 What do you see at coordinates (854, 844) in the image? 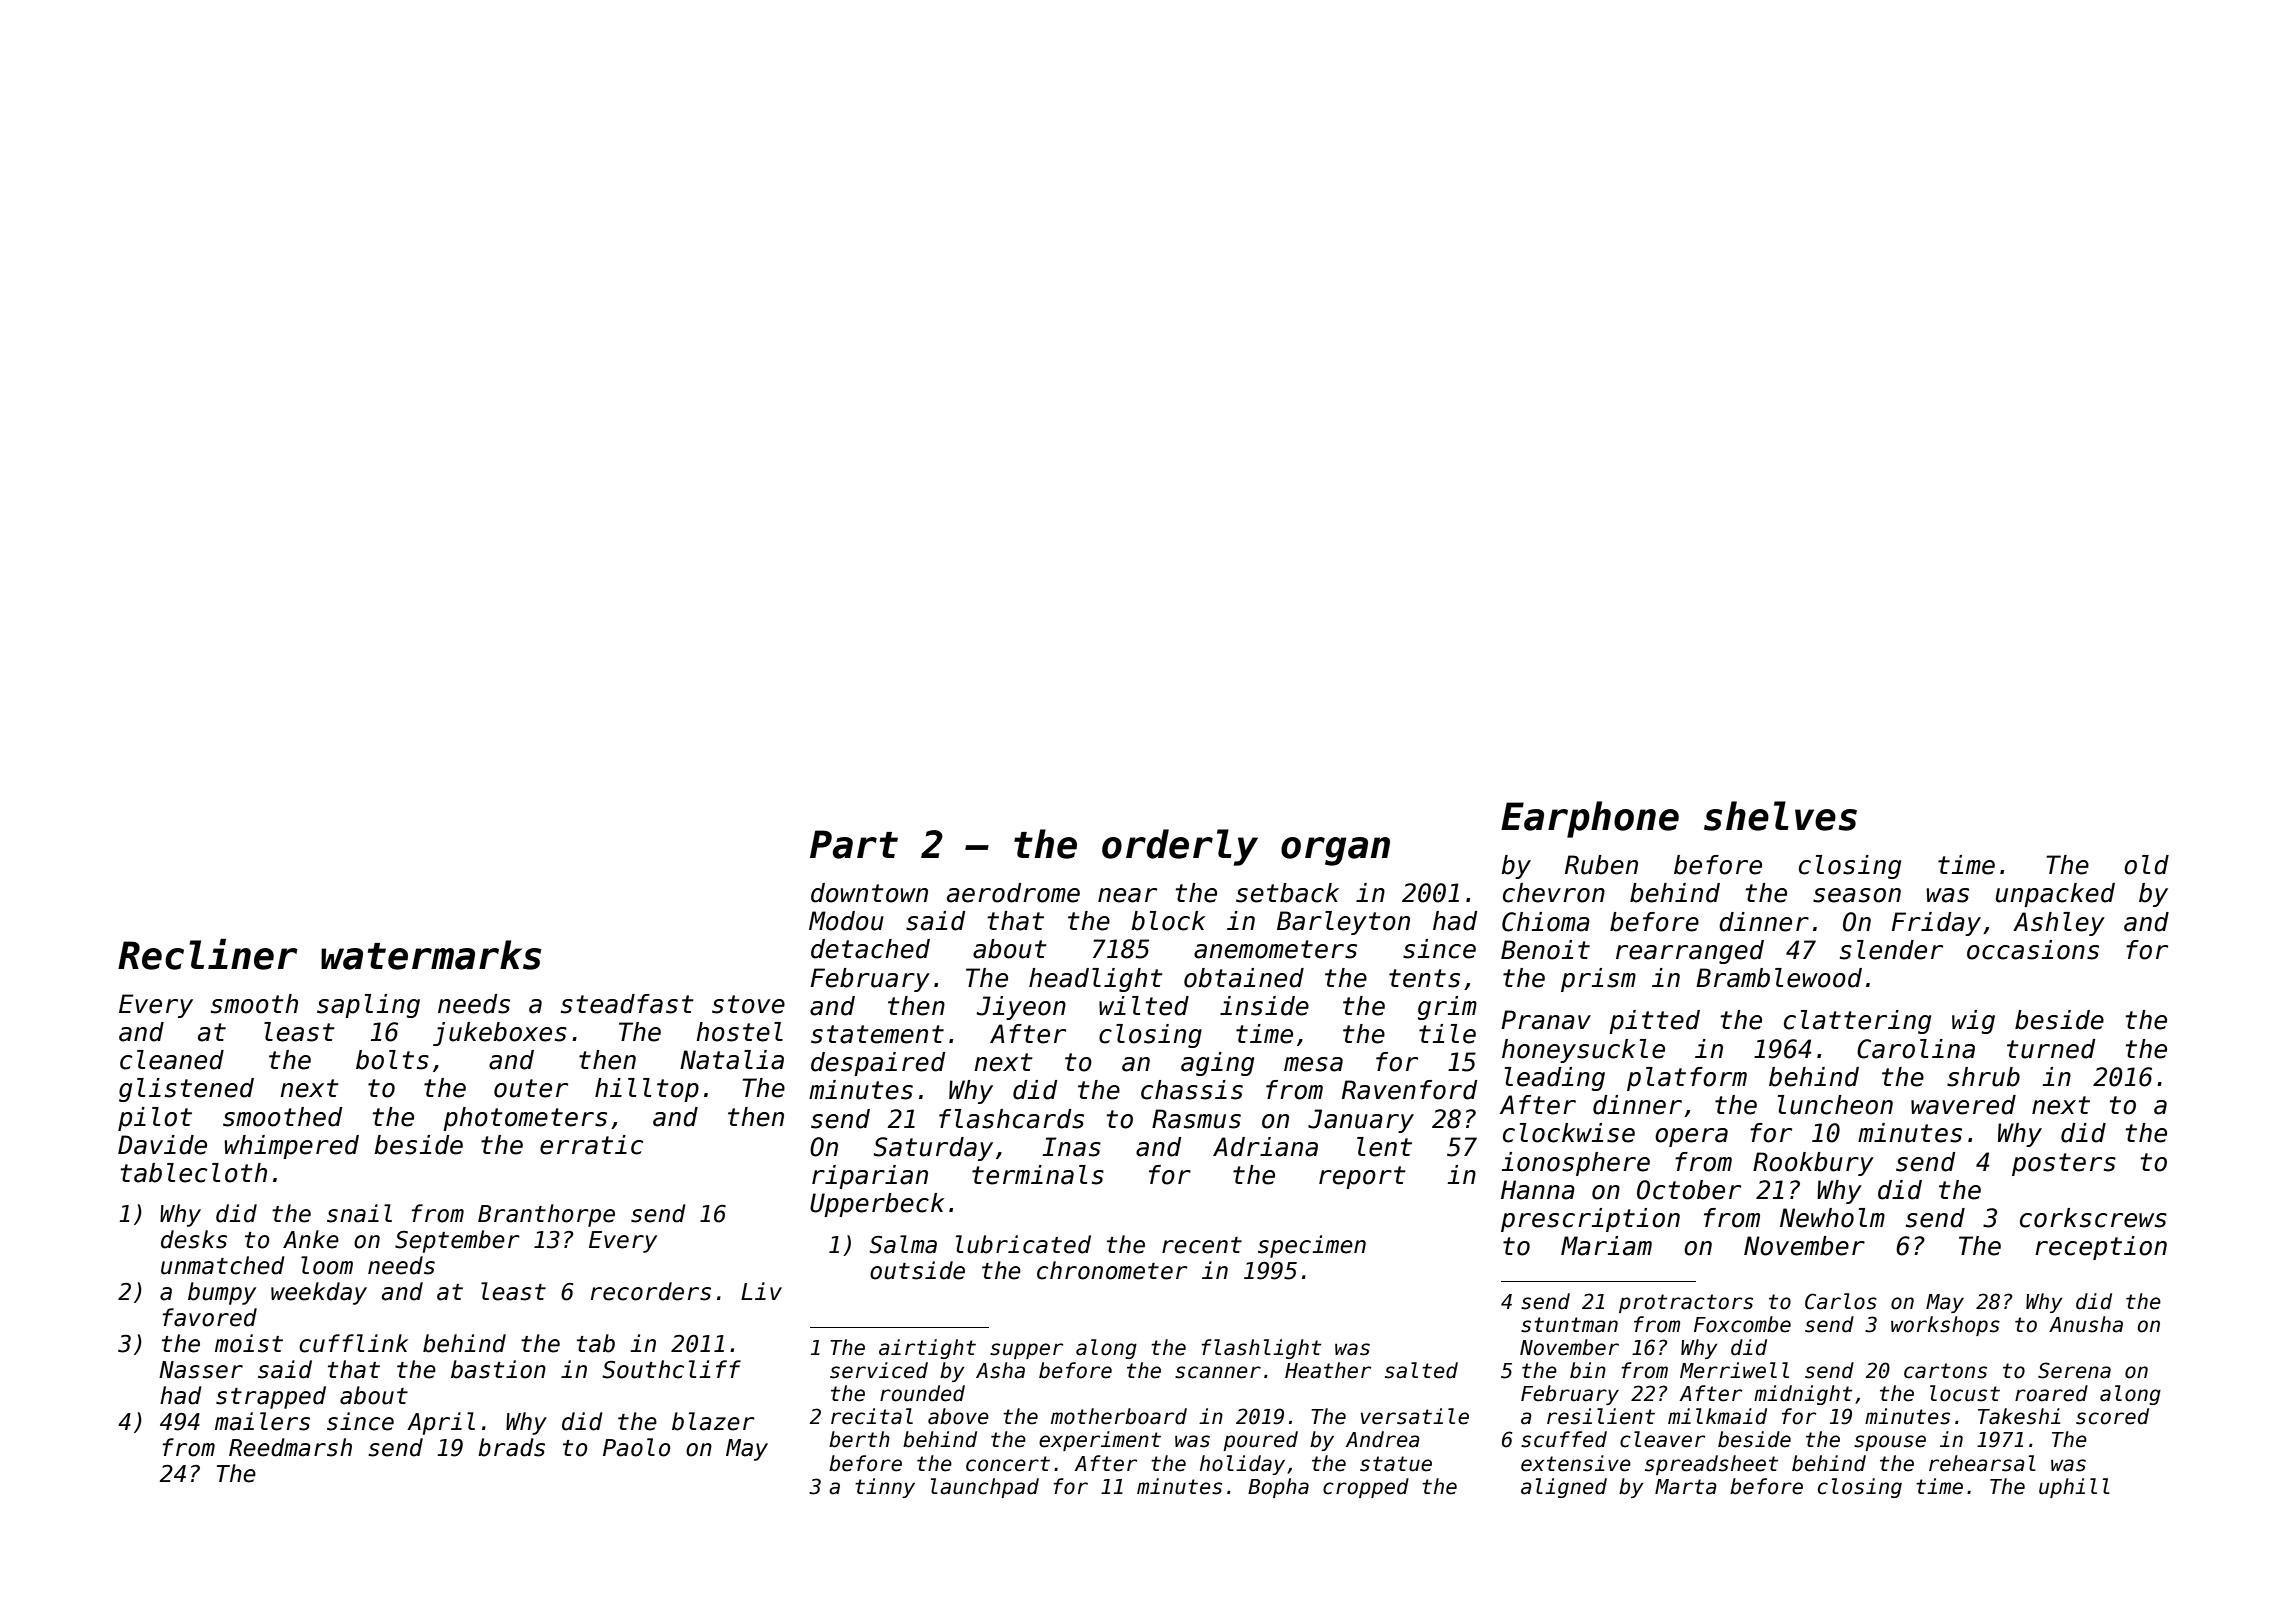
I see `Part` at bounding box center [854, 844].
